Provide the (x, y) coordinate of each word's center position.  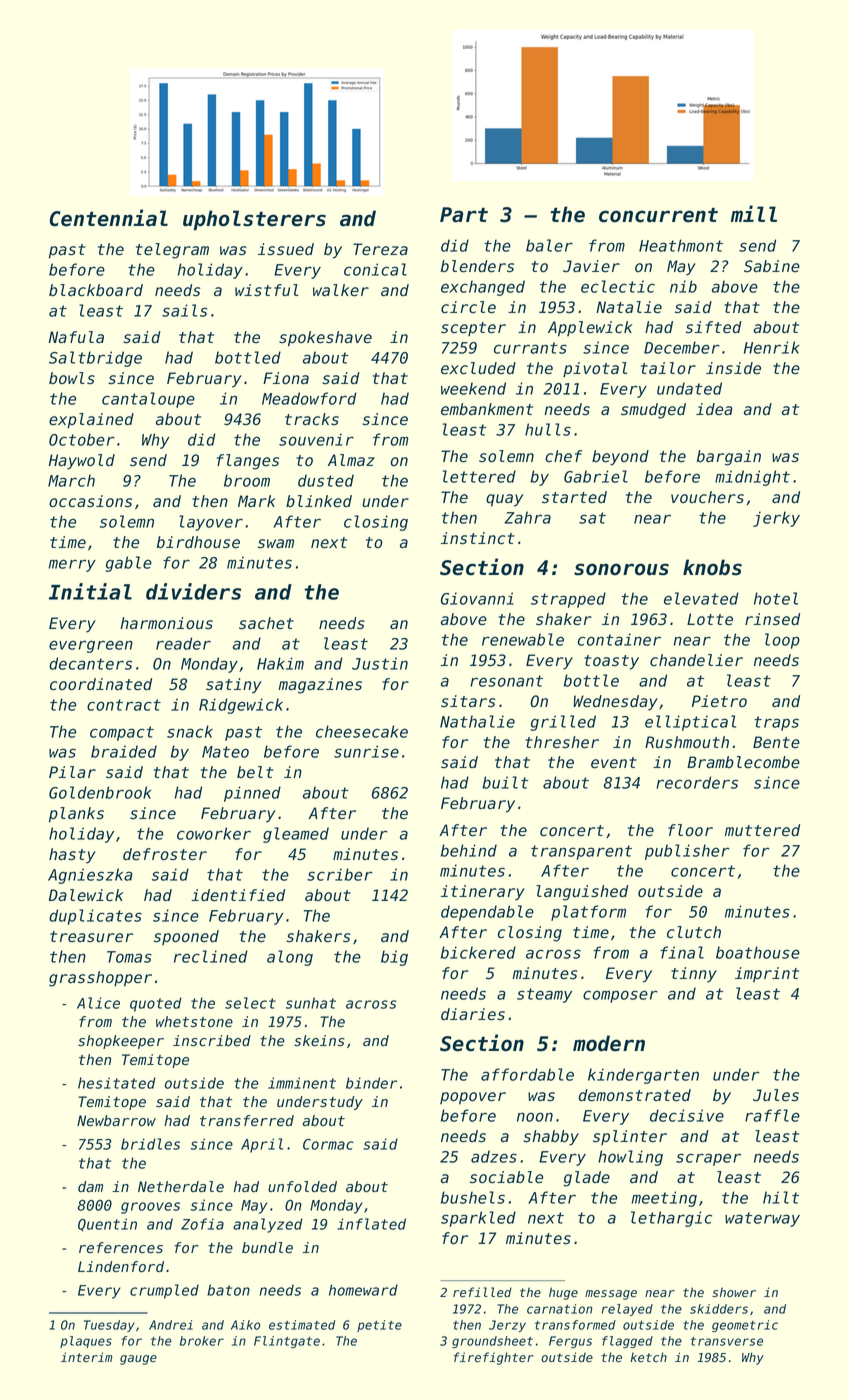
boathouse (758, 952)
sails (184, 310)
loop (782, 641)
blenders (477, 266)
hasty (72, 856)
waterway (762, 1219)
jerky (776, 519)
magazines (320, 686)
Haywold (82, 462)
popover (473, 1098)
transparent (581, 852)
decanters (90, 663)
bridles (150, 1144)
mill (754, 213)
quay (504, 500)
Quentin (107, 1224)
